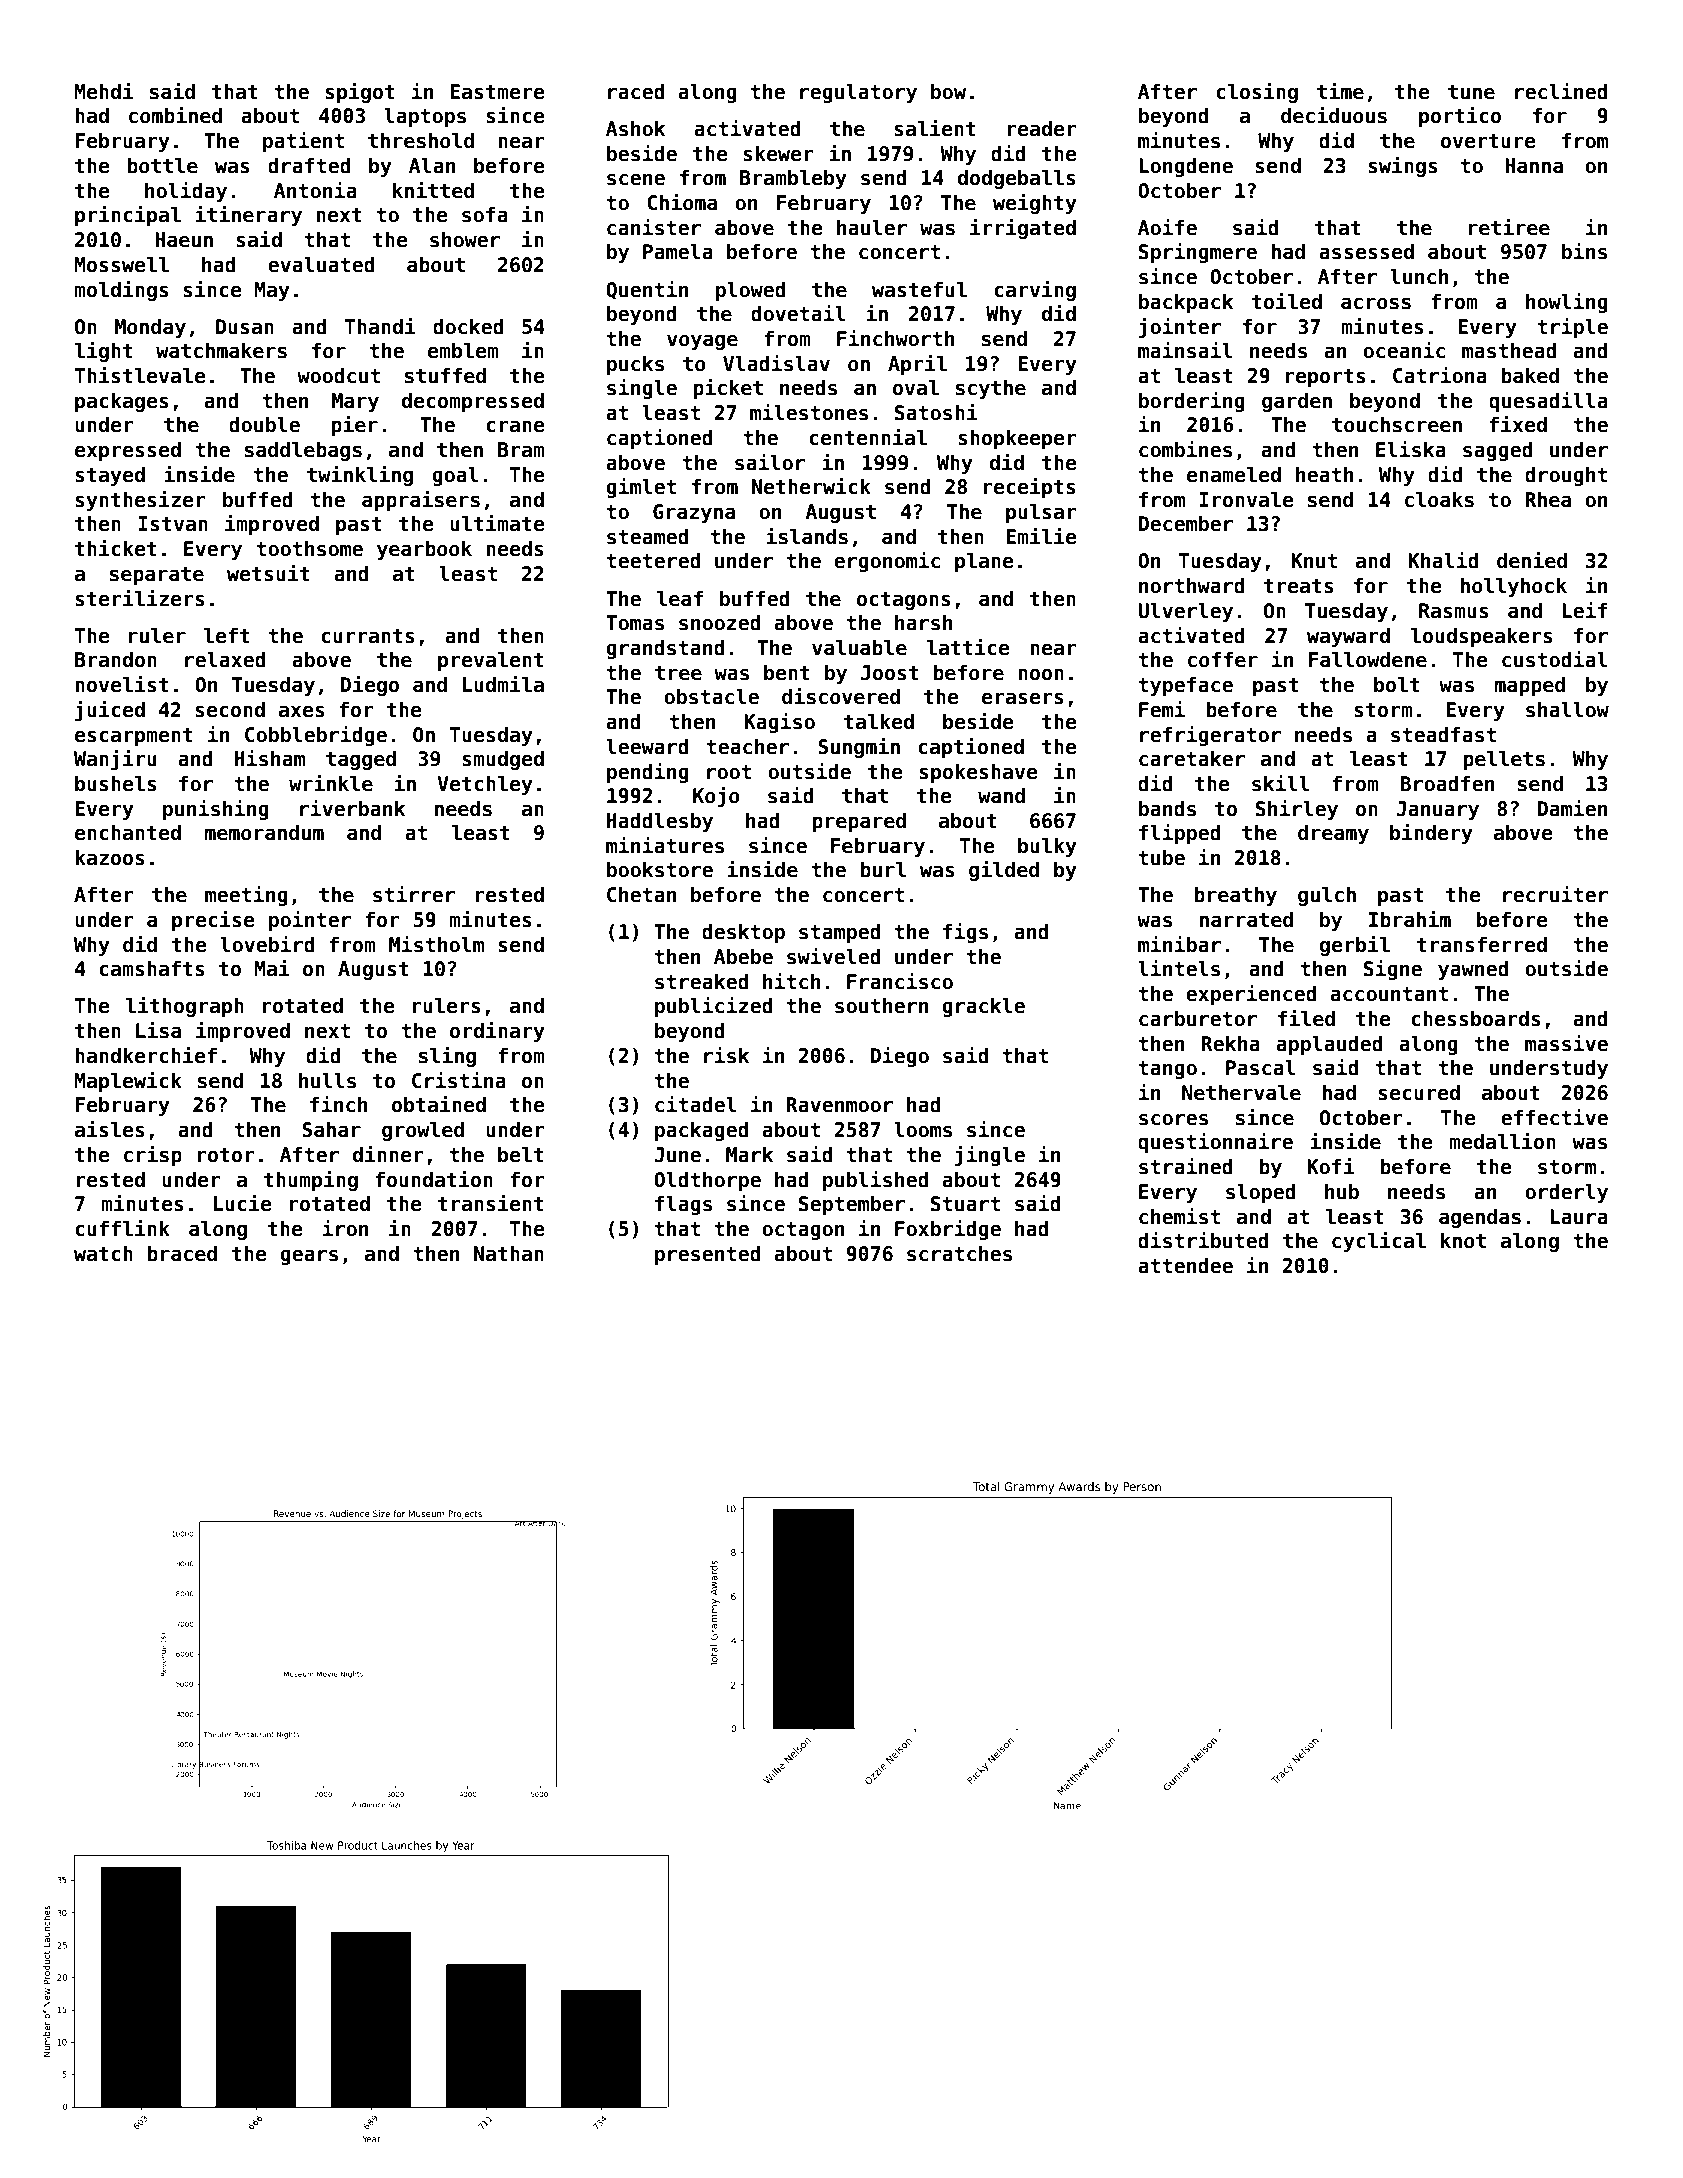  What do you see at coordinates (1471, 92) in the screenshot?
I see `tune` at bounding box center [1471, 92].
